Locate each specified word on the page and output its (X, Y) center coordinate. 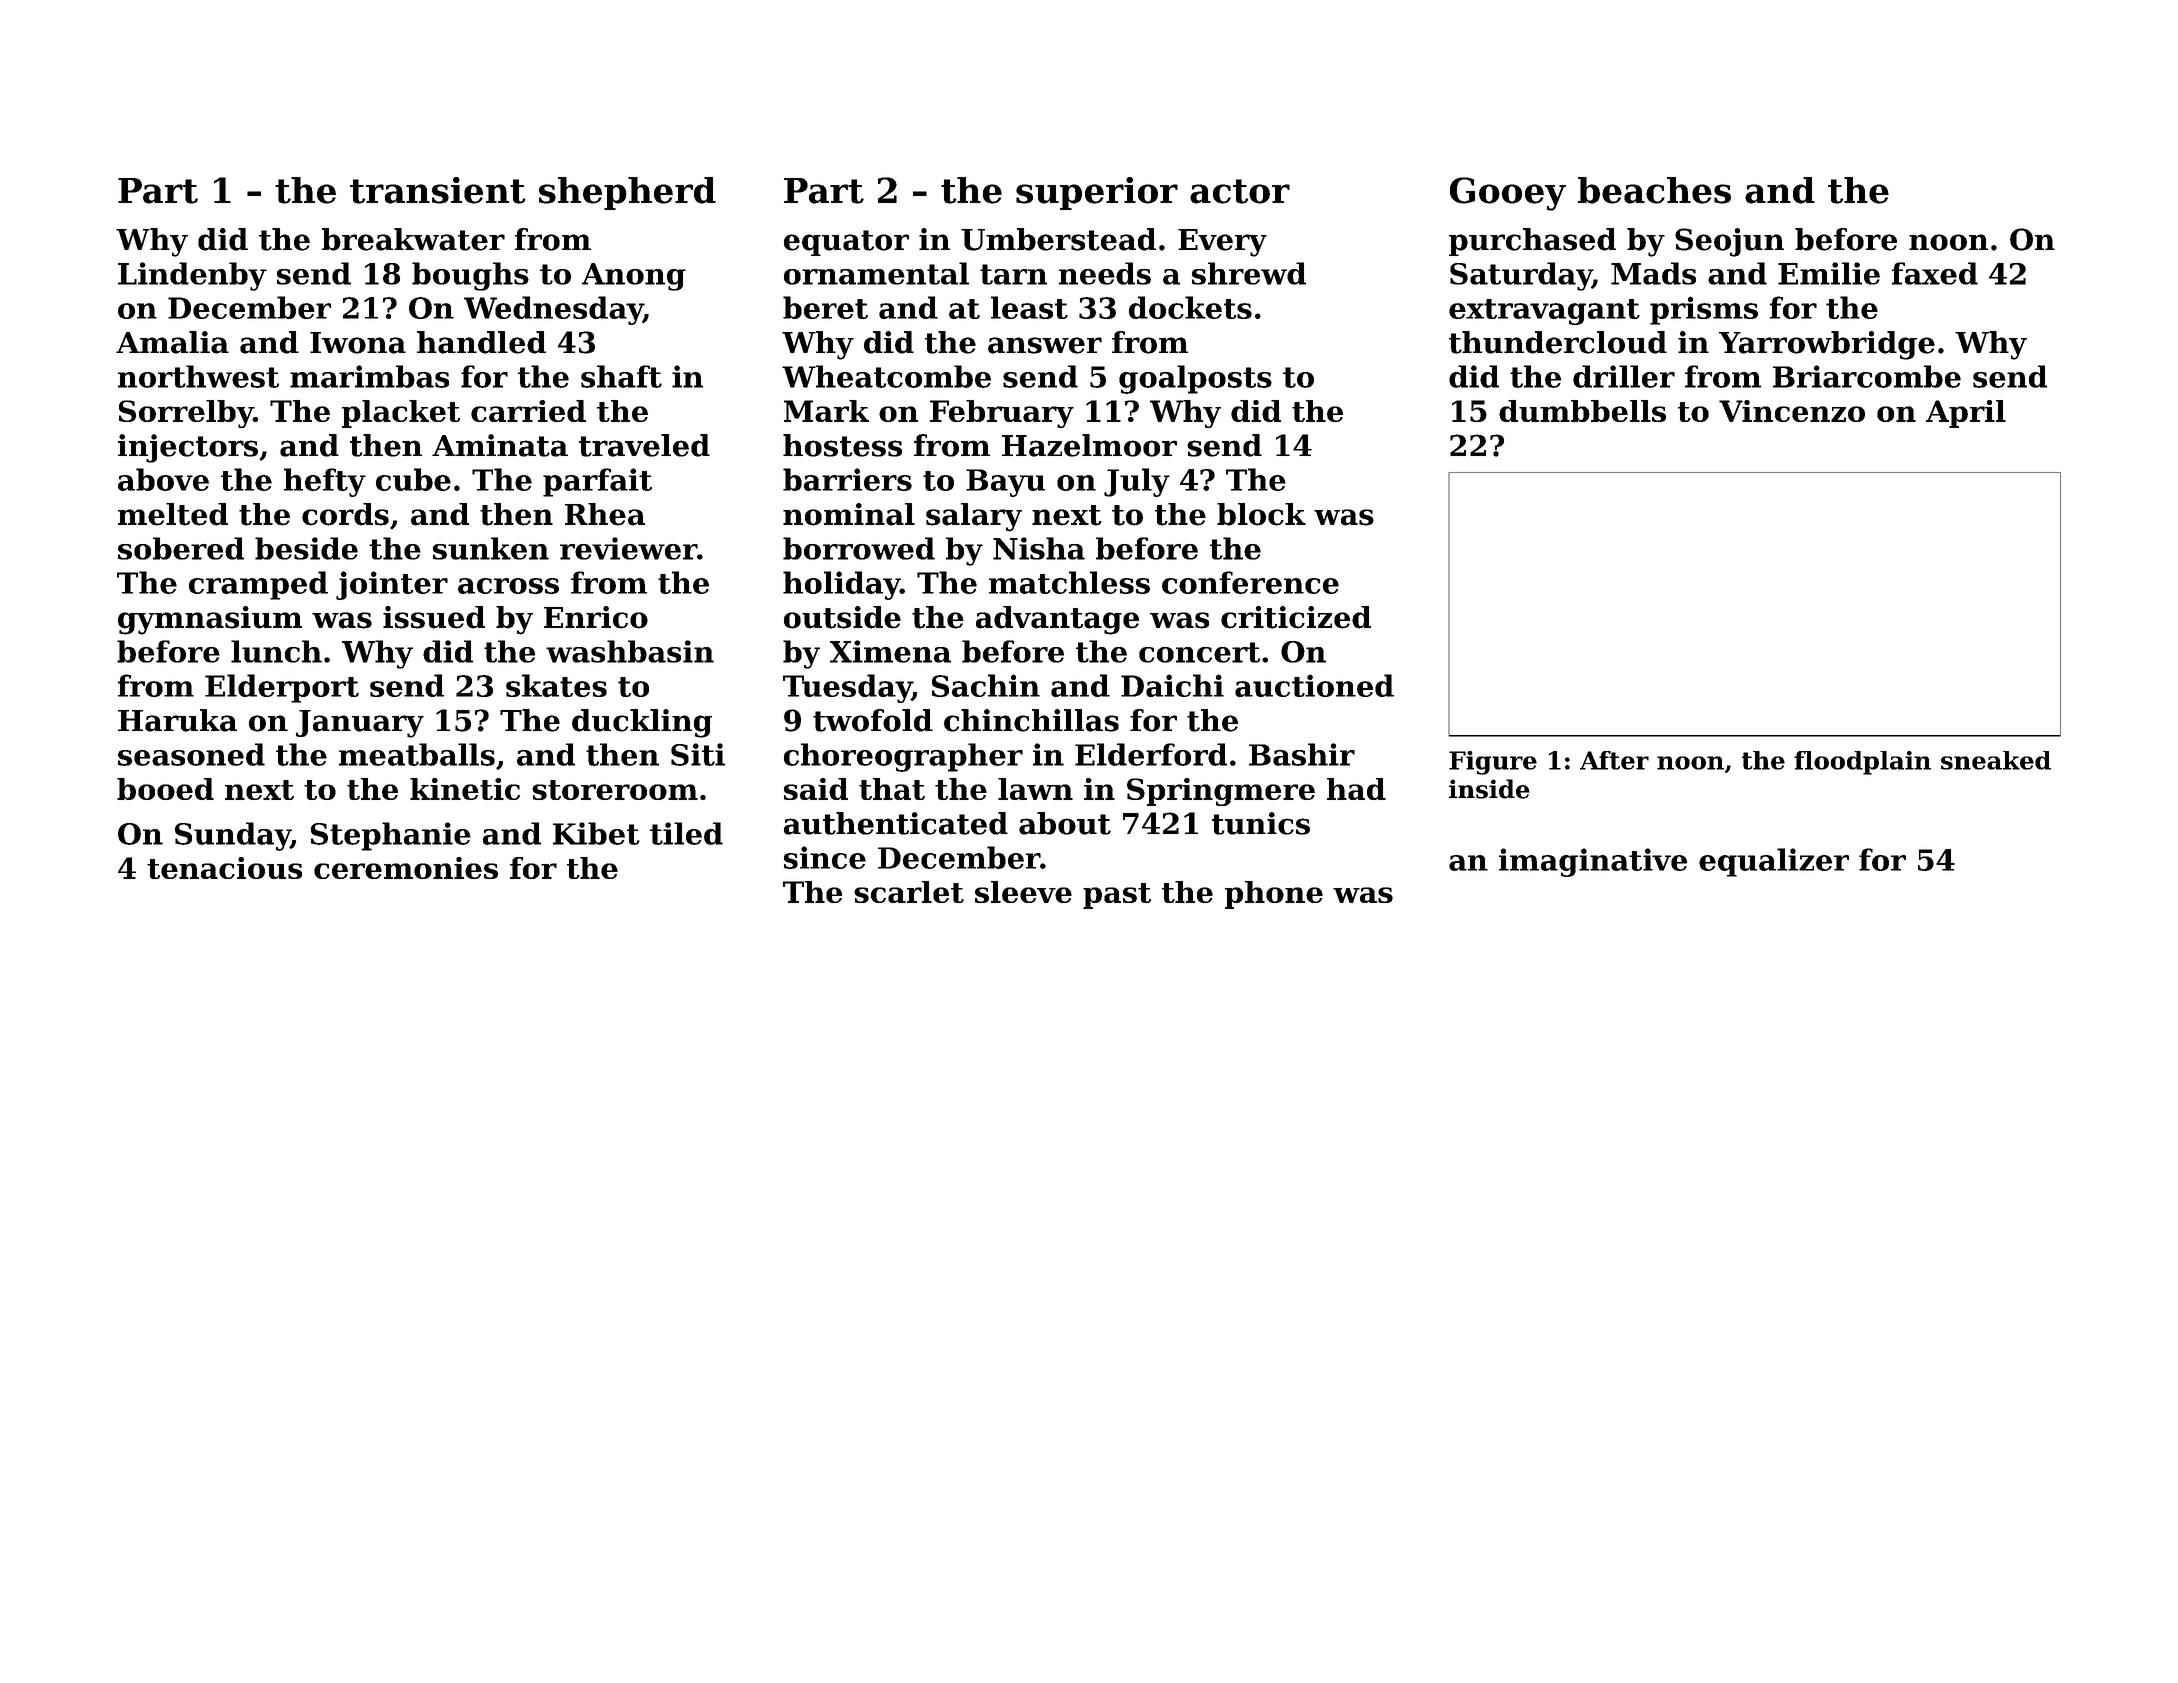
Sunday (233, 836)
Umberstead (1058, 239)
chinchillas (1031, 720)
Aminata (500, 445)
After (1614, 760)
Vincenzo (1792, 411)
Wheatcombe (886, 376)
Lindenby (192, 276)
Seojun (1729, 242)
